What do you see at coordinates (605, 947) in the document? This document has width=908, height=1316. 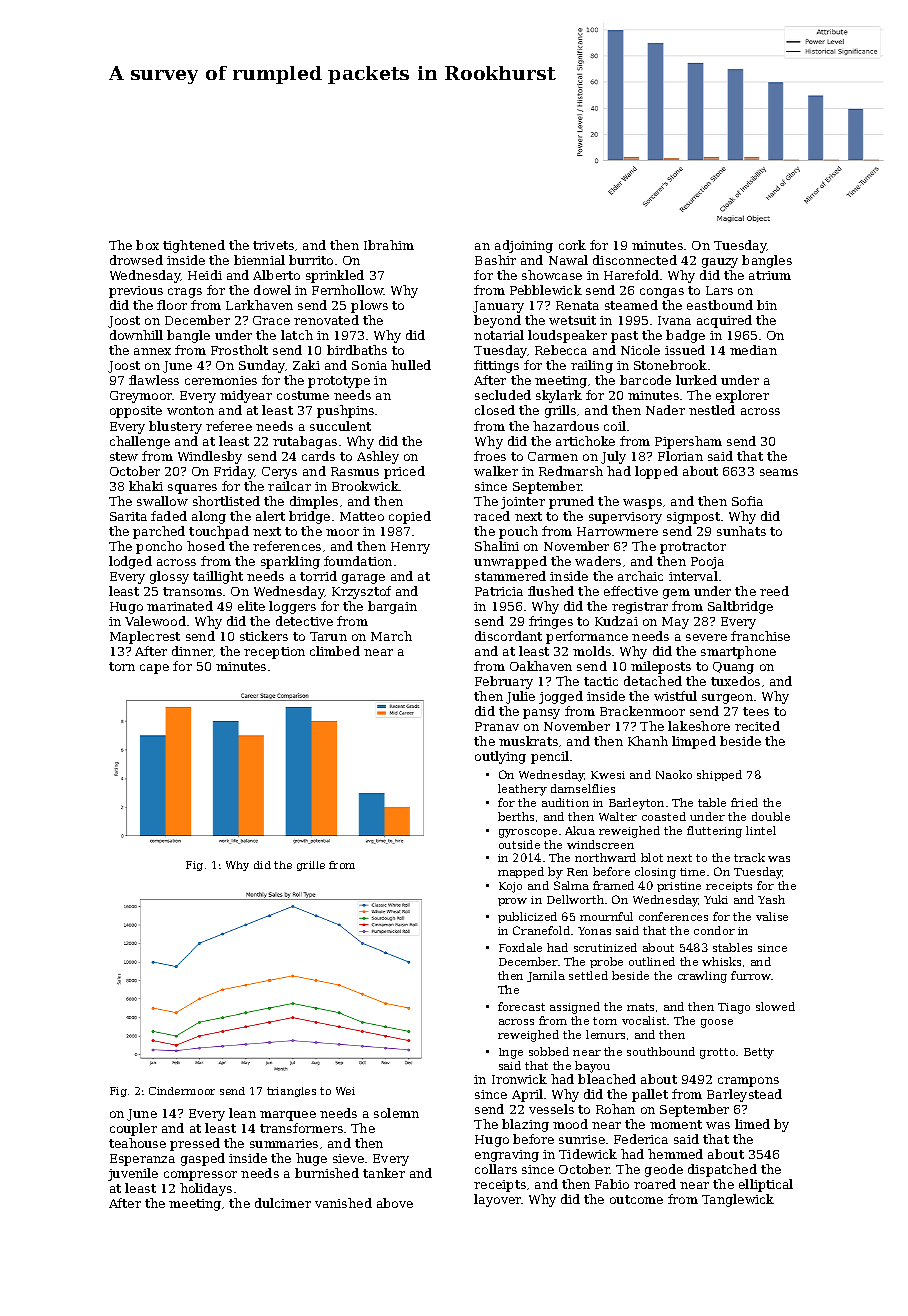 I see `scrutinized` at bounding box center [605, 947].
